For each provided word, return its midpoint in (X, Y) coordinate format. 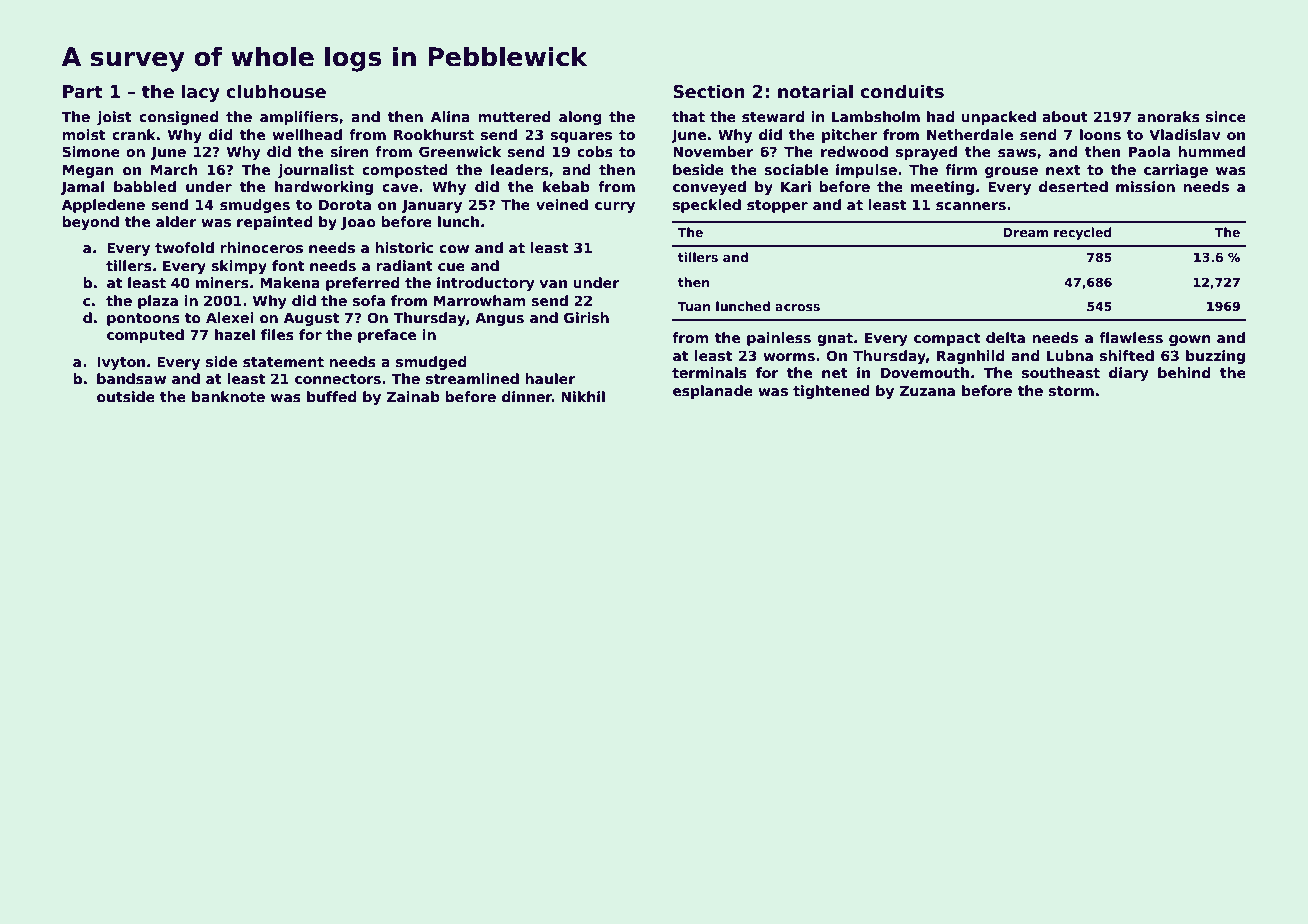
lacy (201, 93)
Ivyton (121, 363)
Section (709, 91)
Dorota (345, 204)
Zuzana (927, 390)
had (941, 116)
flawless (1131, 337)
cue (451, 267)
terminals (709, 372)
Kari (796, 186)
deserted (1073, 186)
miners (222, 282)
